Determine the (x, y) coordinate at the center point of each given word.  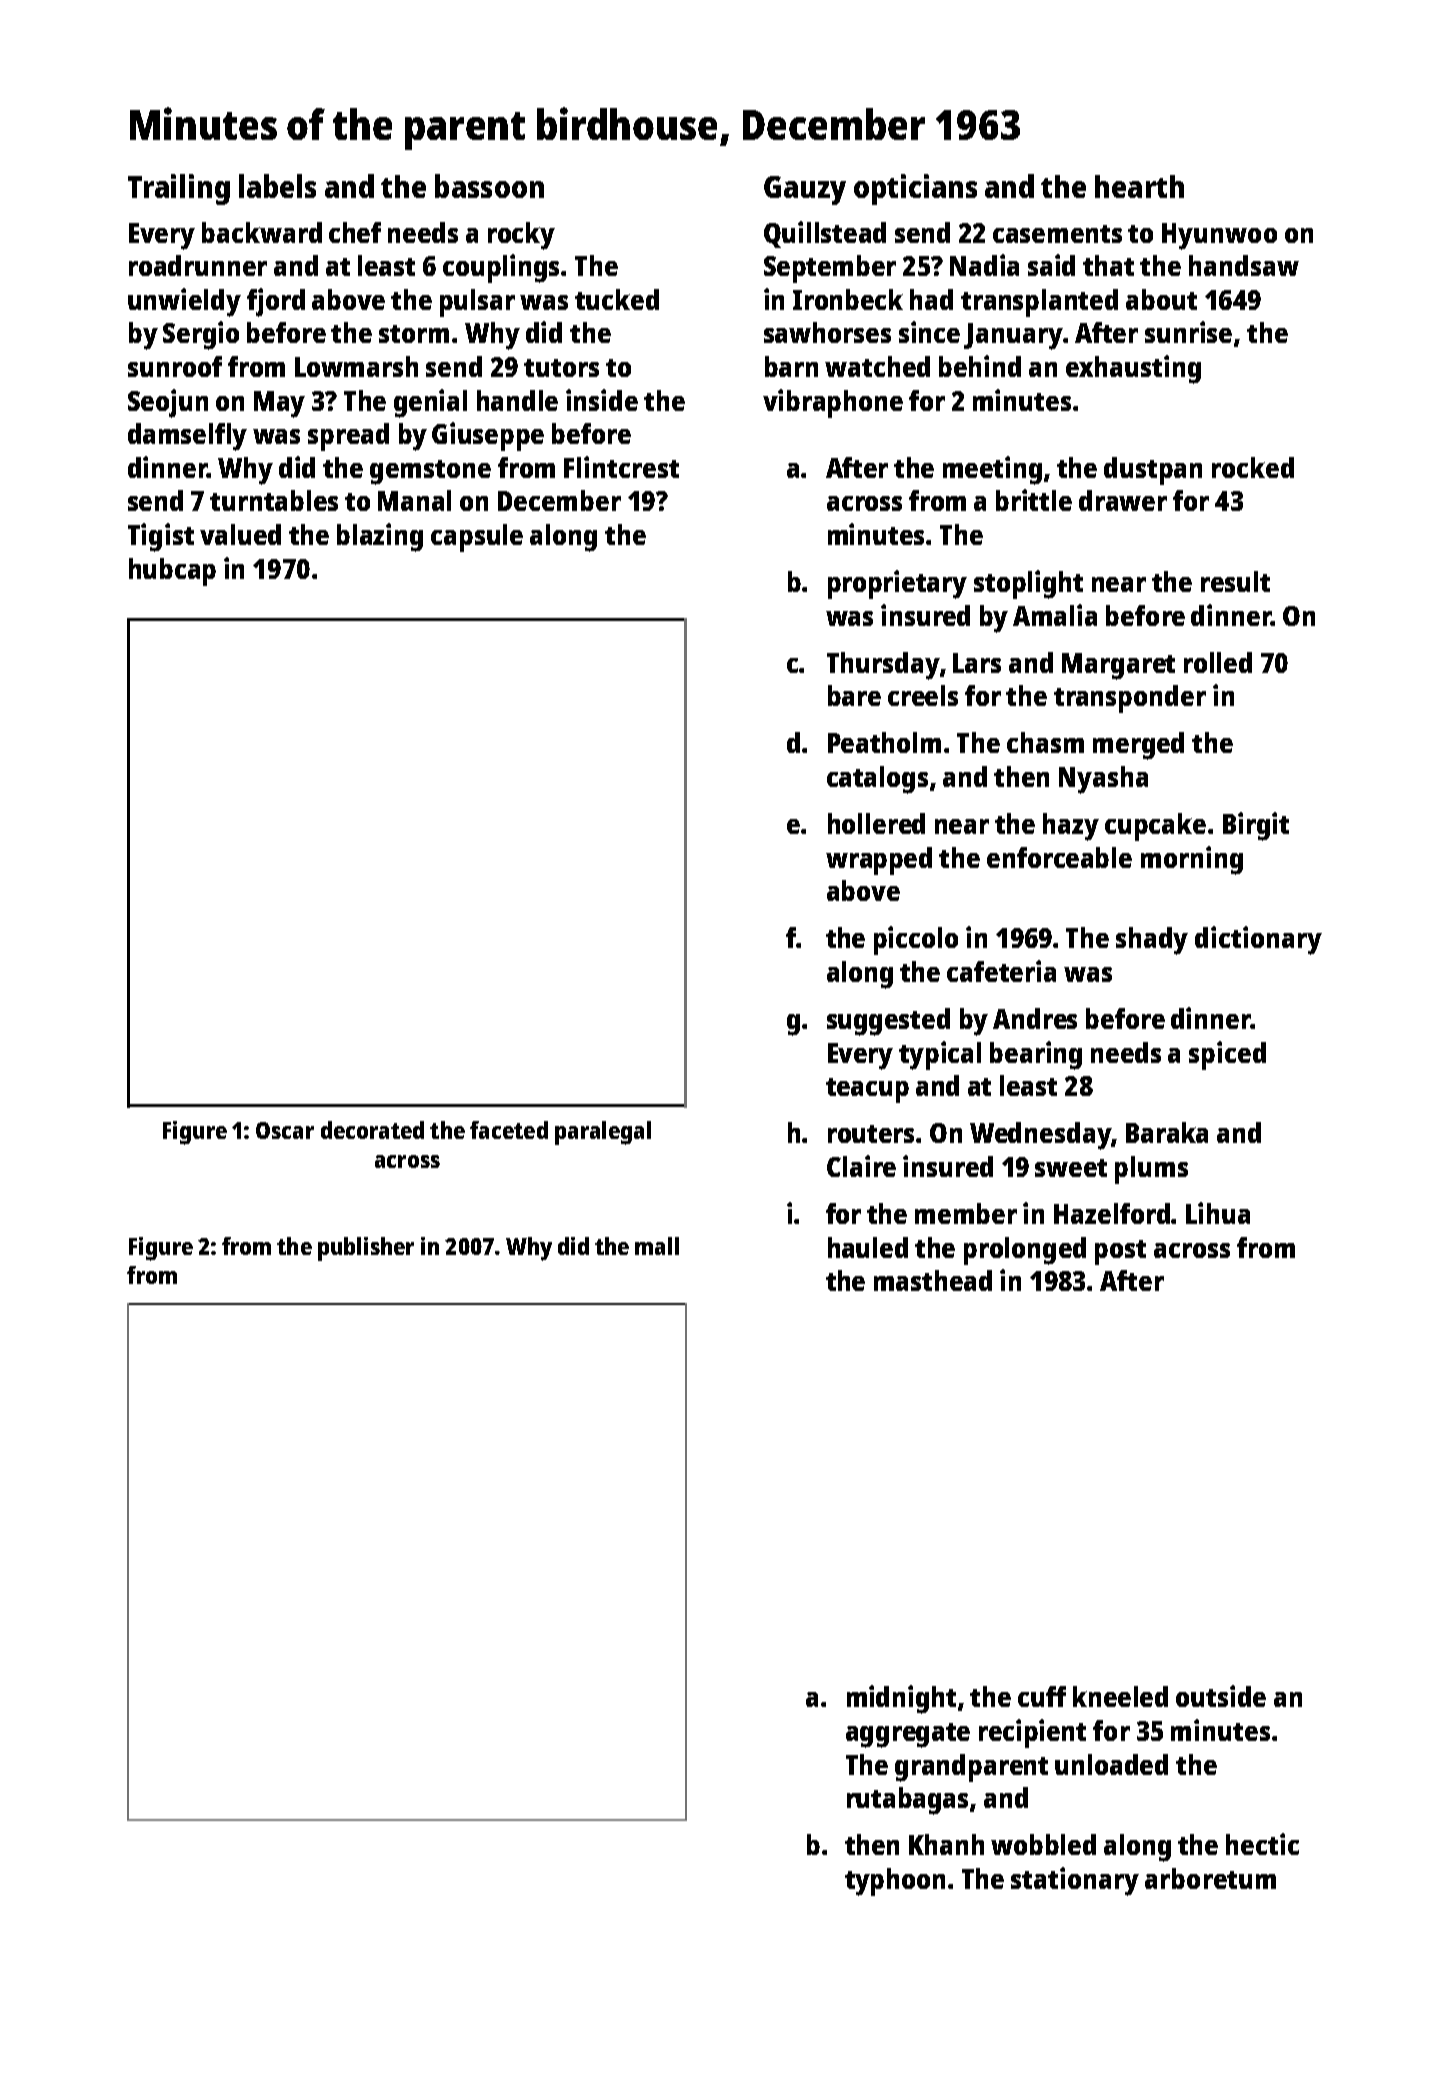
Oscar (285, 1130)
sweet (1071, 1168)
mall (657, 1246)
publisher (366, 1249)
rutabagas (907, 1801)
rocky (521, 236)
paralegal (603, 1133)
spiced (1227, 1055)
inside (602, 400)
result (1235, 581)
